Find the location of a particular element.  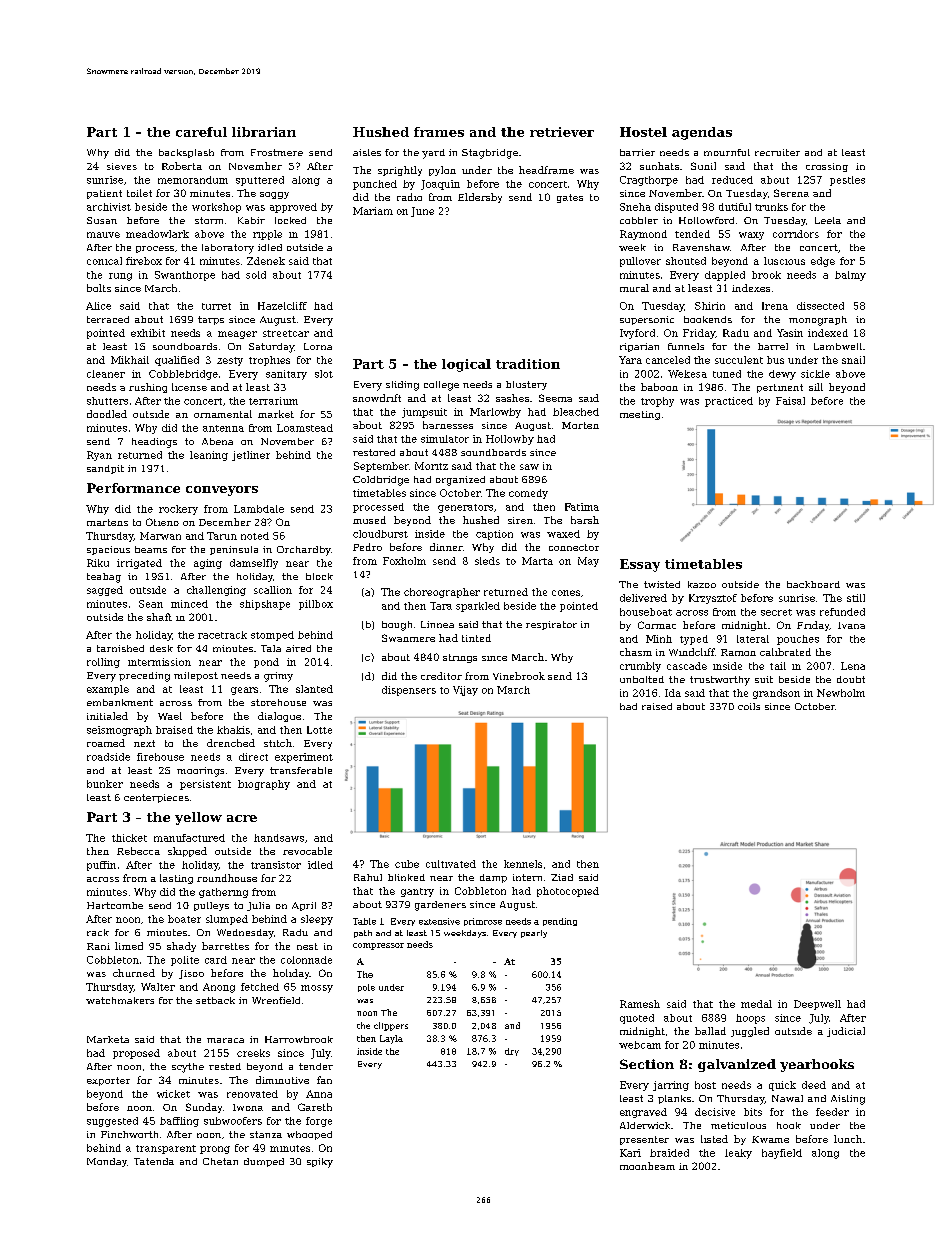

retriever is located at coordinates (562, 132).
